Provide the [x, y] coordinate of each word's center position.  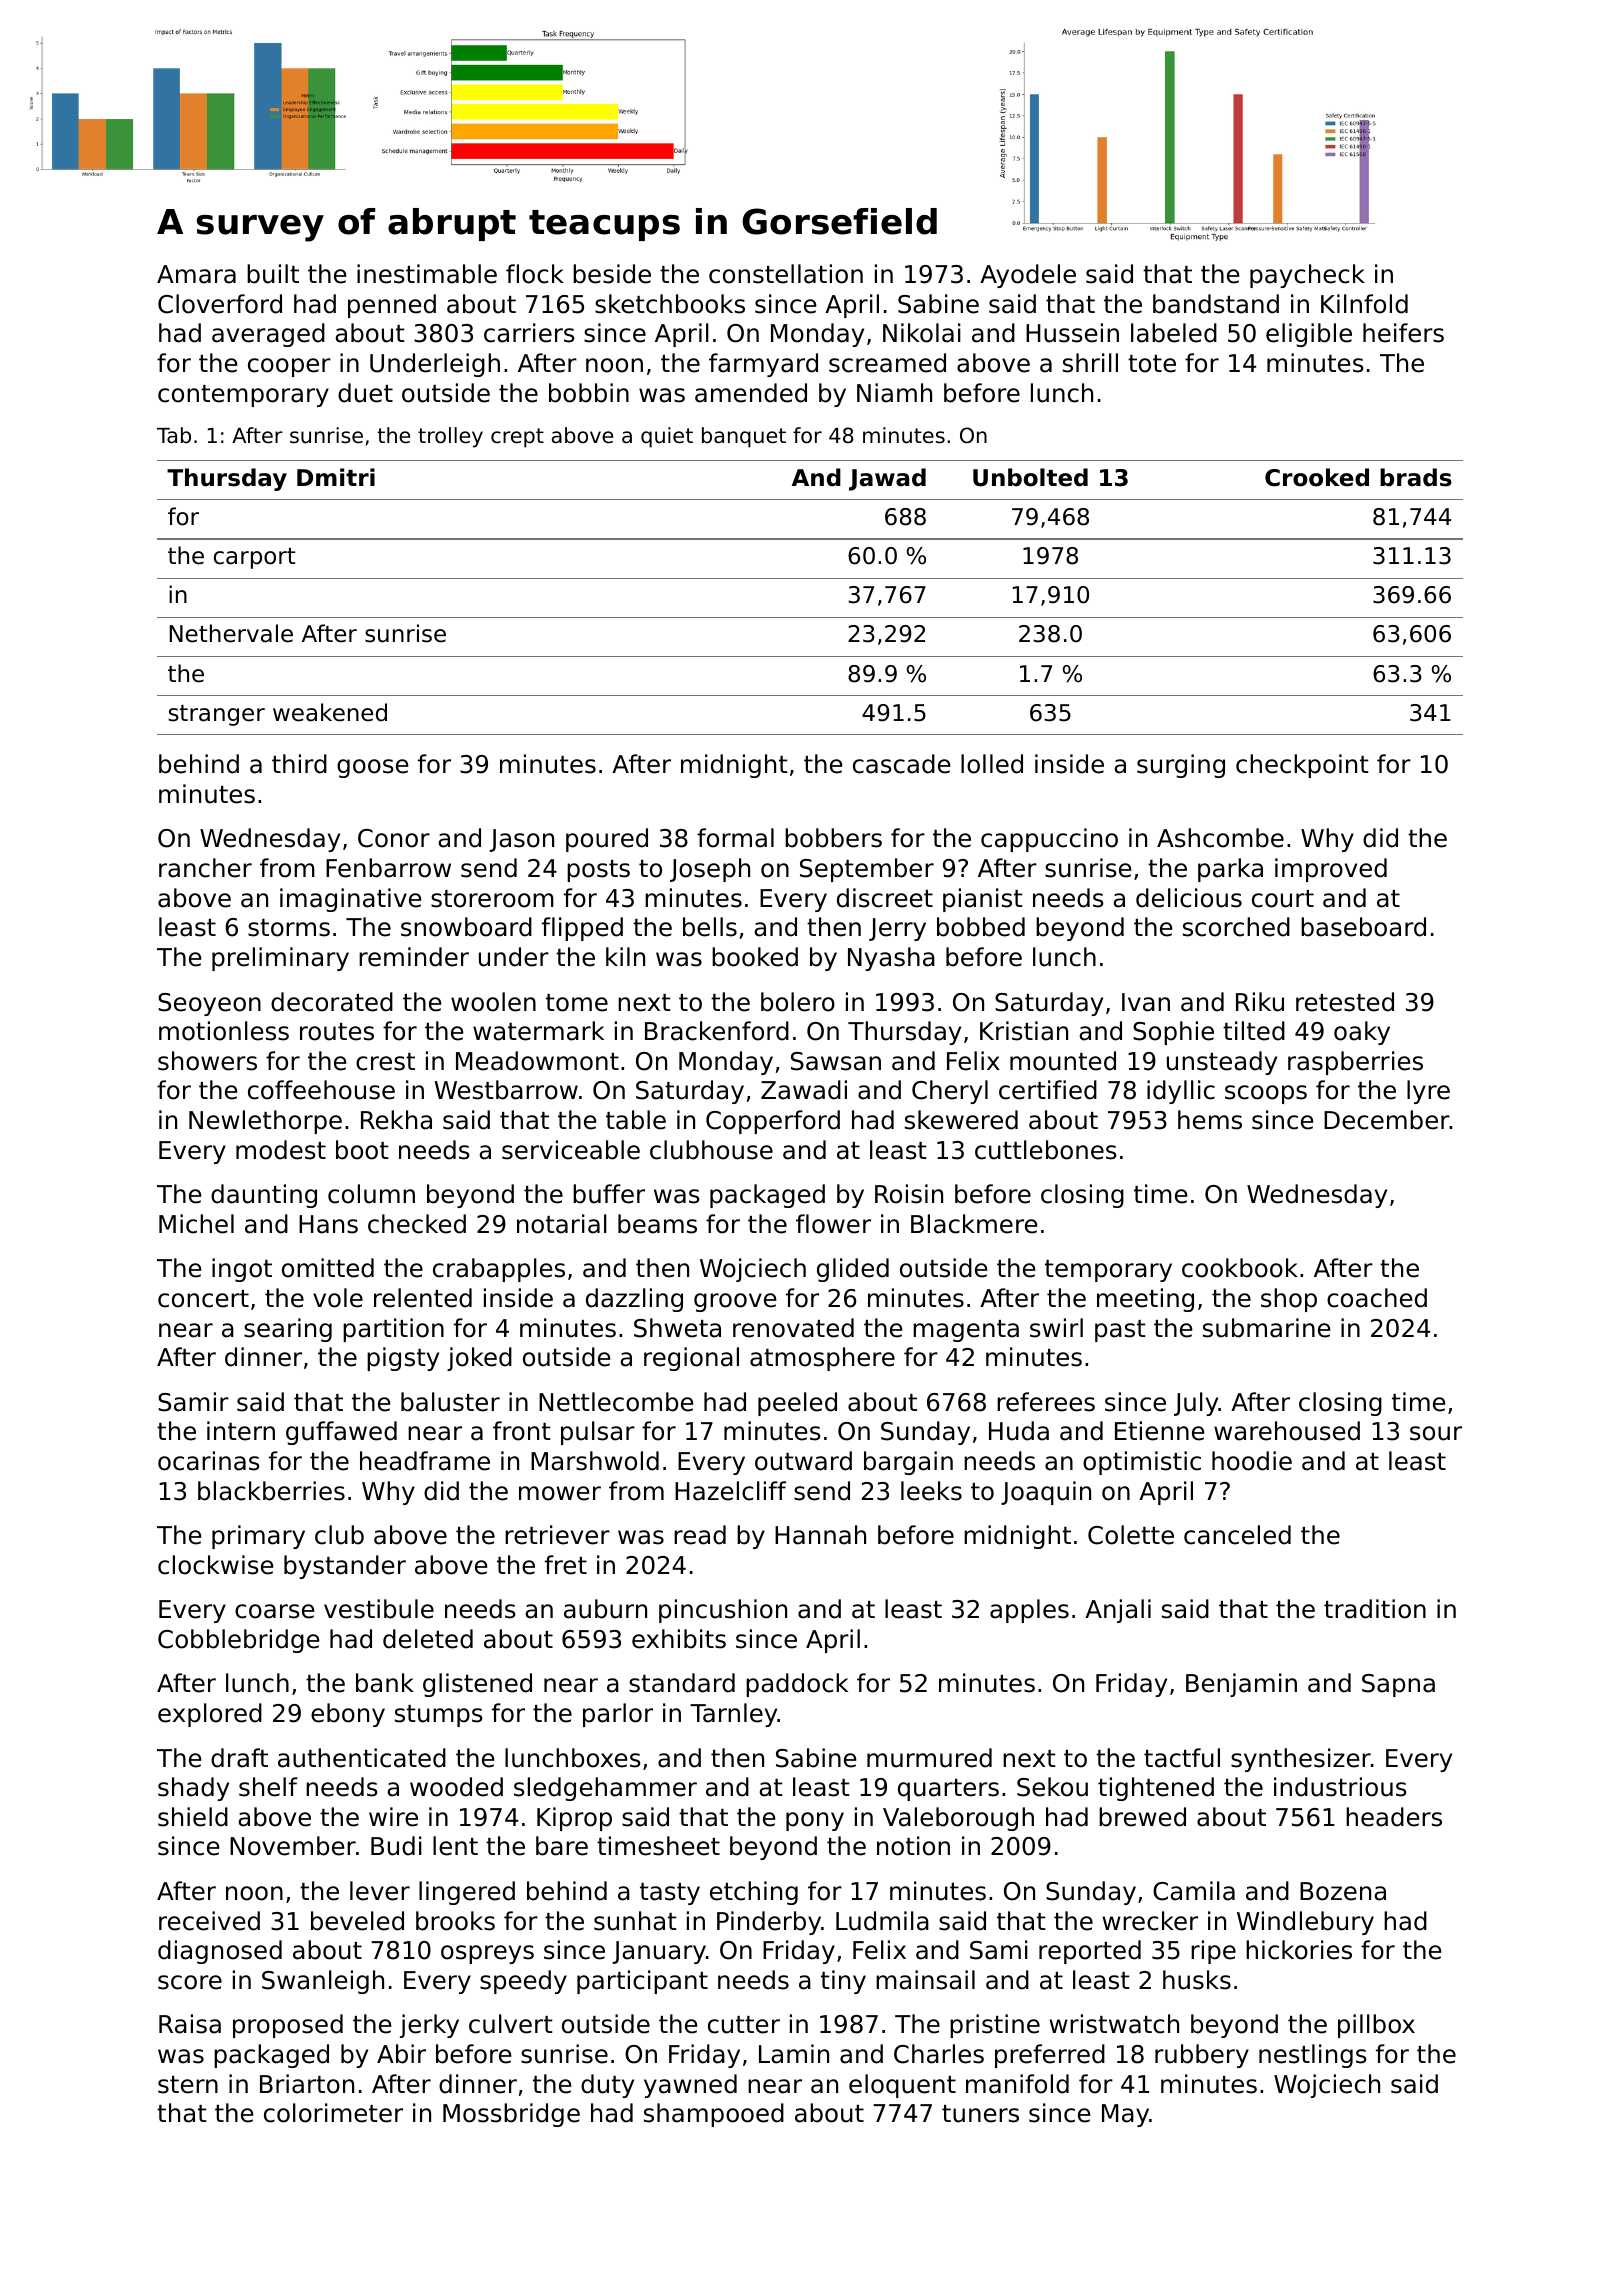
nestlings [1313, 2056]
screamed [887, 363]
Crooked [1317, 477]
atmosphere [822, 1359]
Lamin [794, 2054]
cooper [289, 367]
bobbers [833, 838]
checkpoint [1302, 766]
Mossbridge [511, 2115]
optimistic [1142, 1463]
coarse [274, 1611]
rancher [205, 868]
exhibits [679, 1639]
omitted [328, 1268]
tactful [1182, 1758]
